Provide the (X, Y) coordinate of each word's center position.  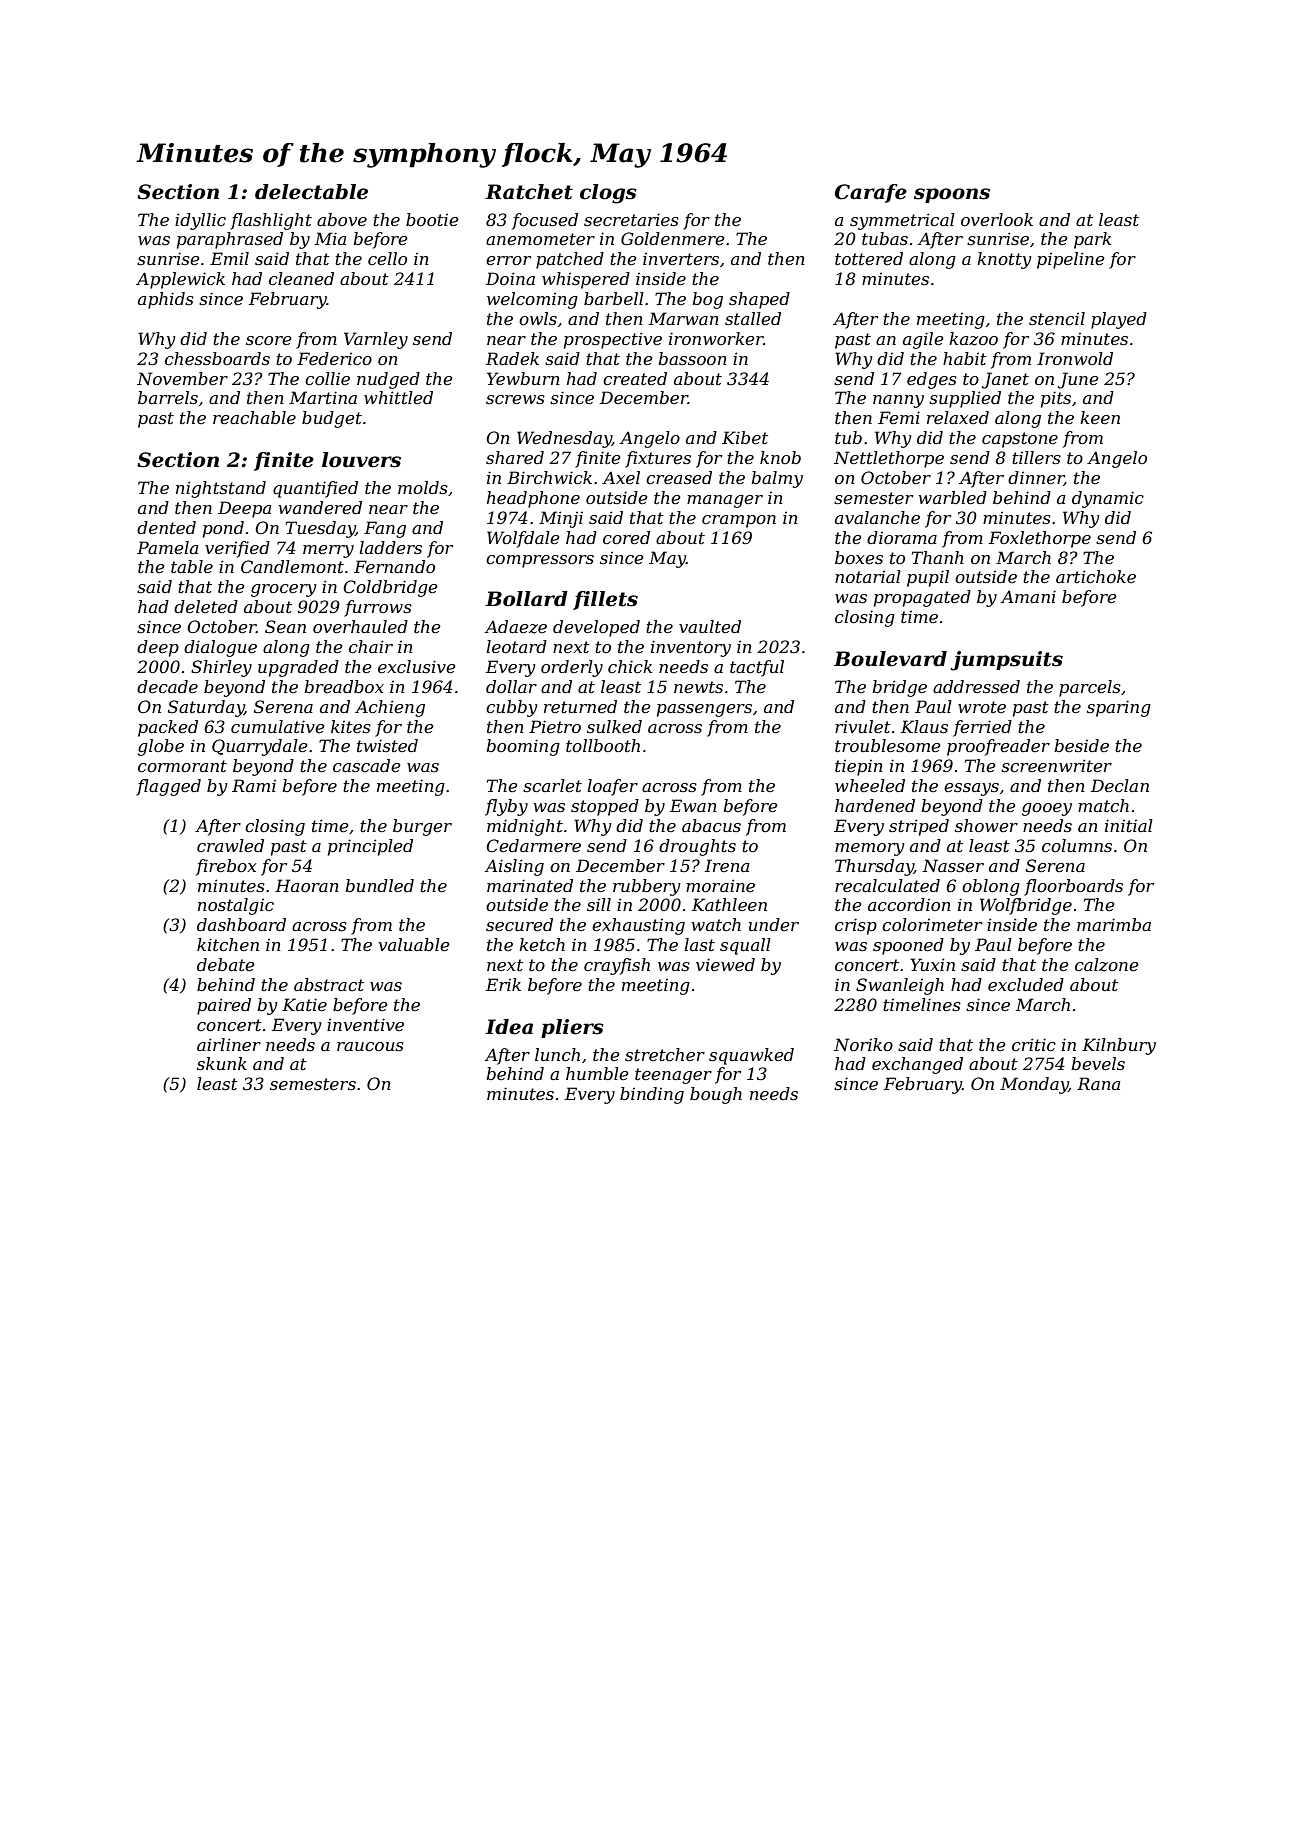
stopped (605, 807)
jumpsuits (1006, 661)
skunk (222, 1063)
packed (168, 728)
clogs (608, 194)
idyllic (200, 221)
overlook (997, 219)
